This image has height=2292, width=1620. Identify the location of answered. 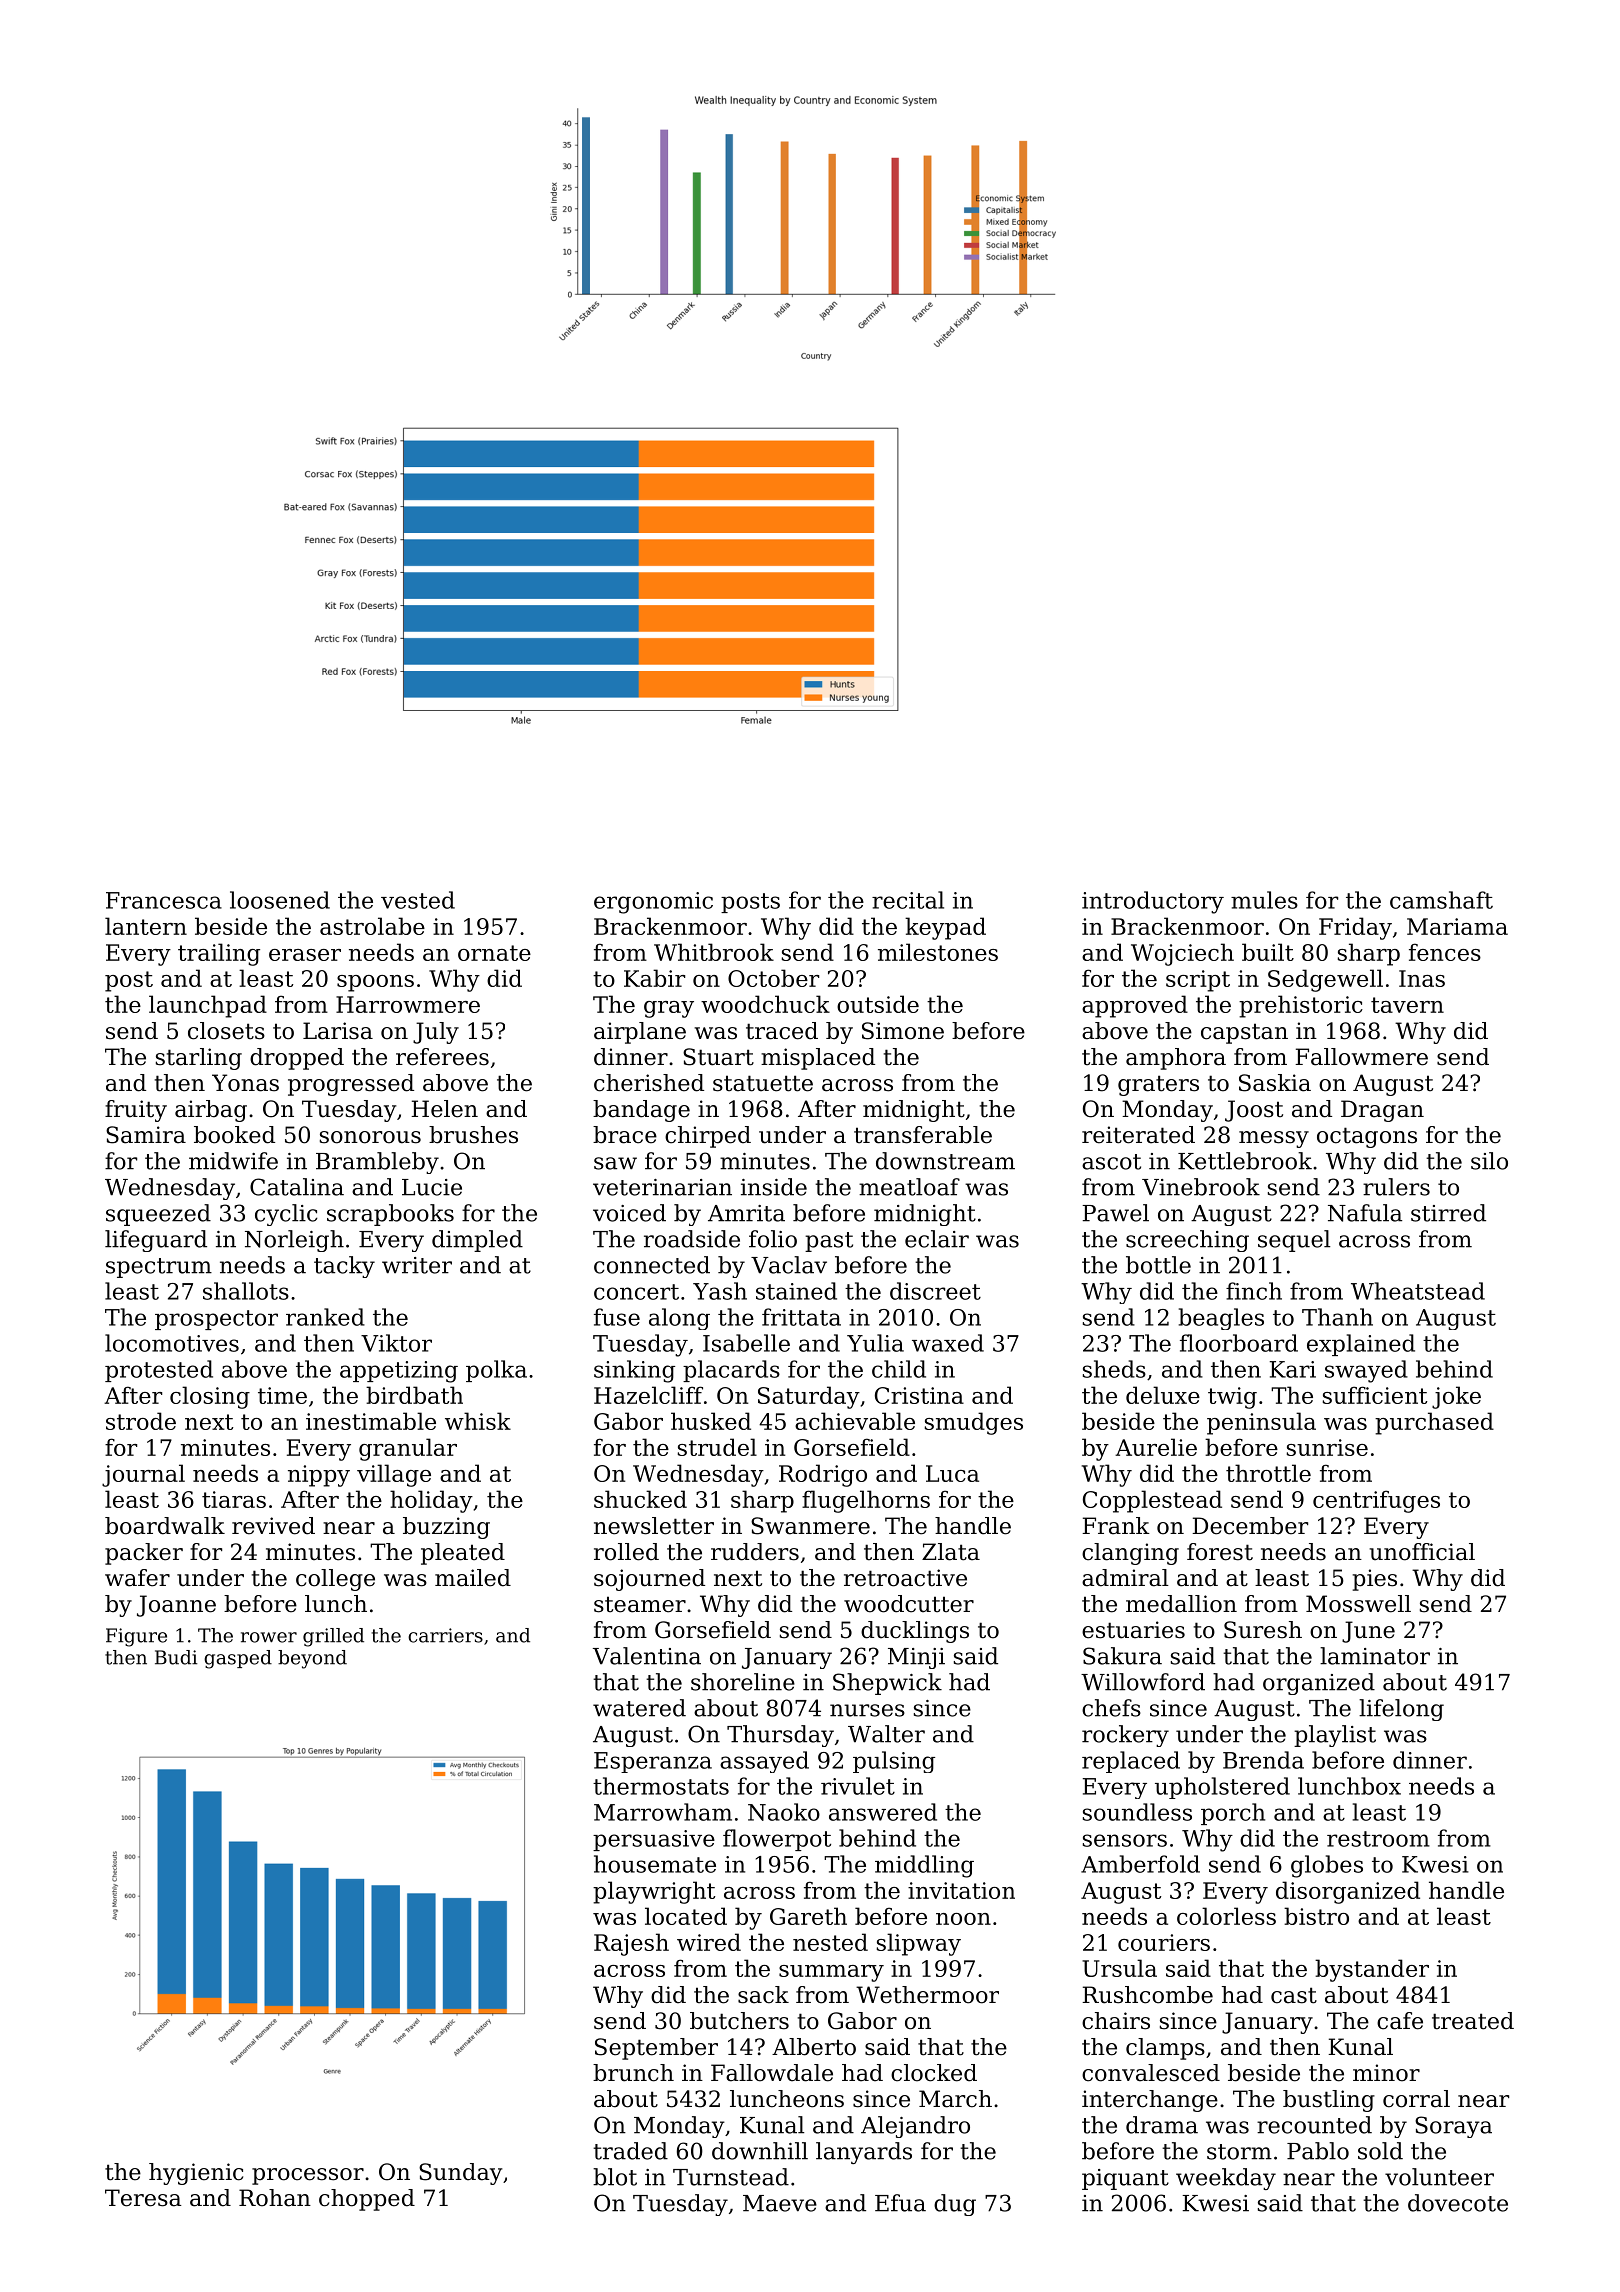
(883, 1812).
